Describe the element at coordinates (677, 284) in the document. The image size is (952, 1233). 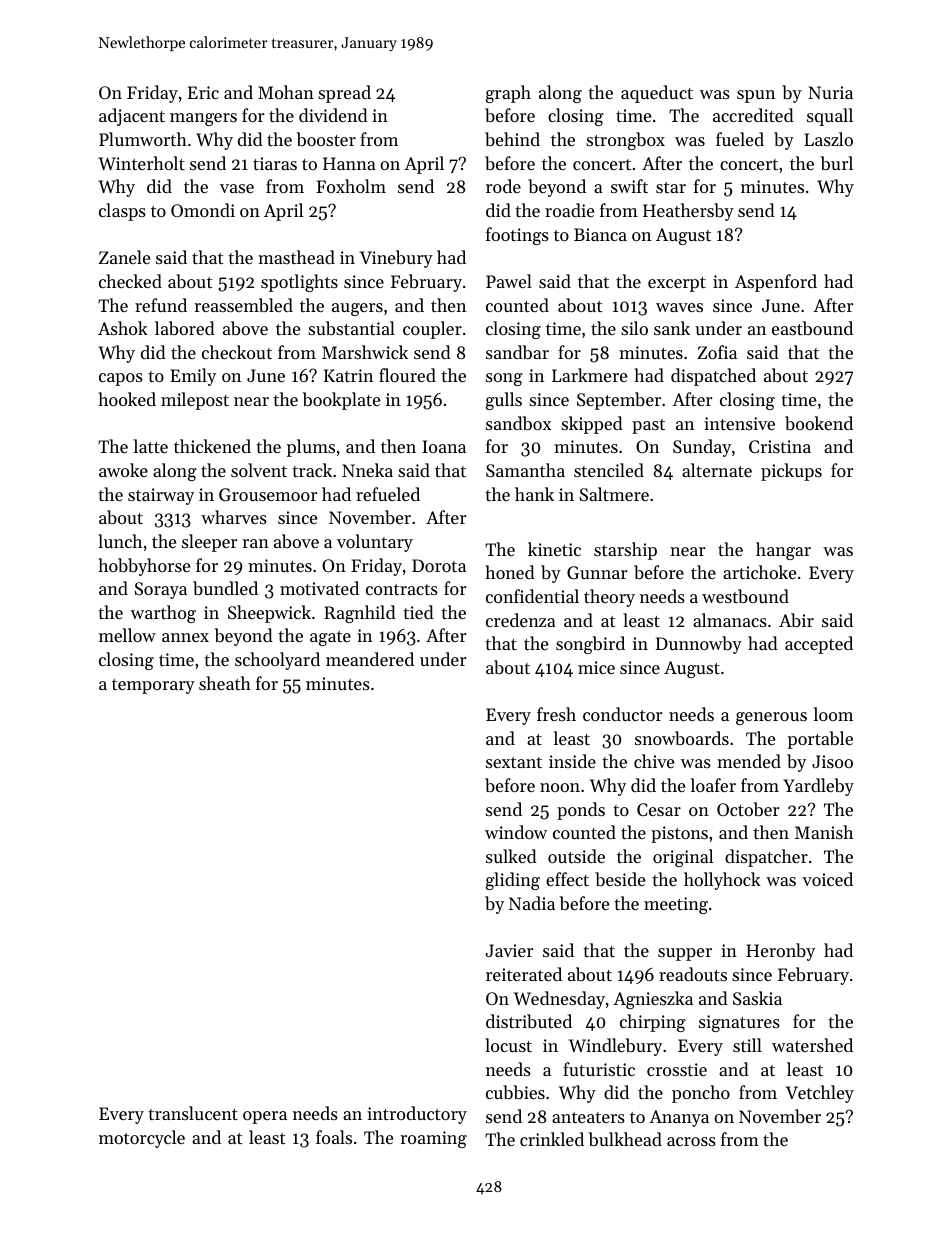
I see `excerpt` at that location.
